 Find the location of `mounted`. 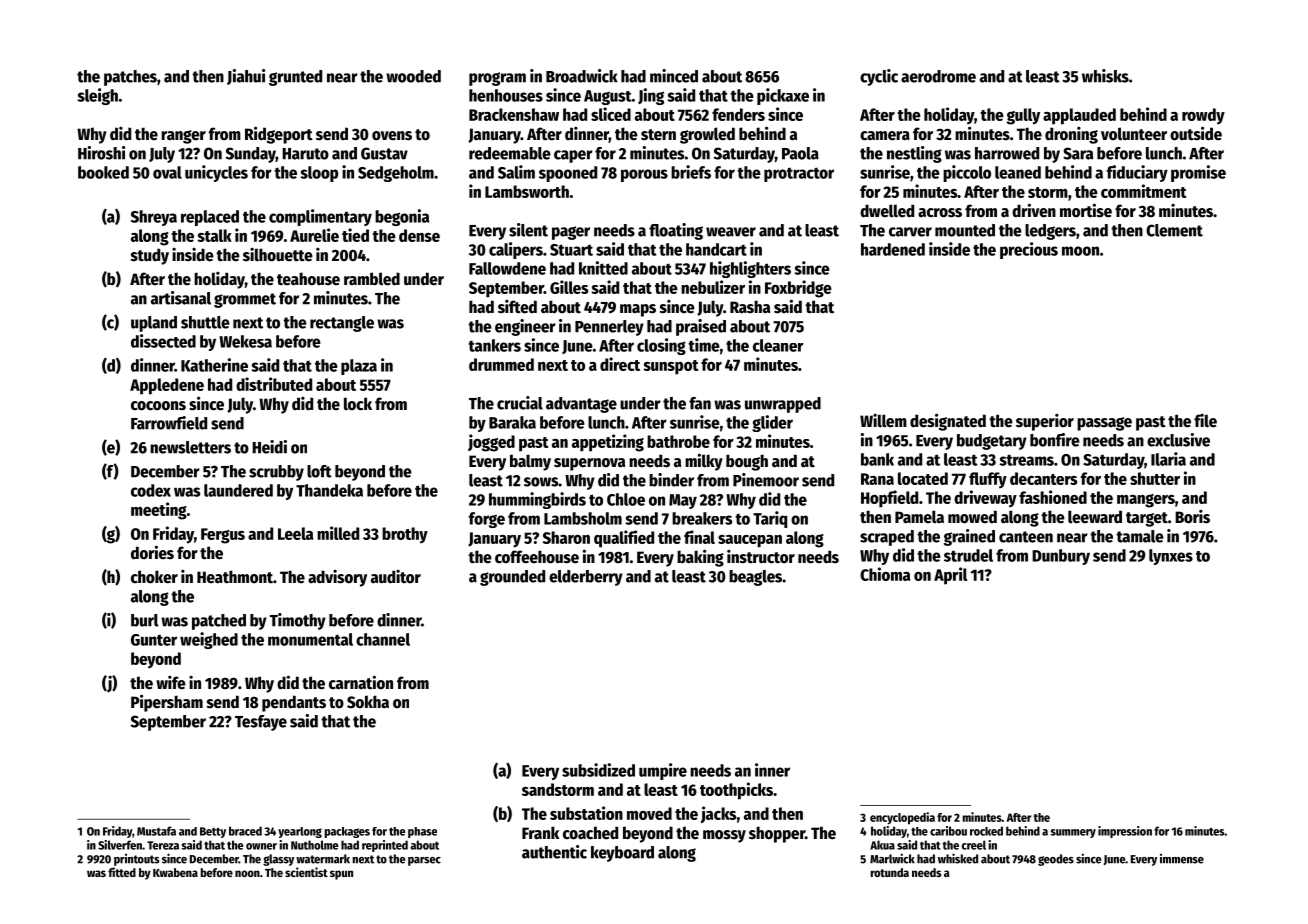

mounted is located at coordinates (965, 230).
